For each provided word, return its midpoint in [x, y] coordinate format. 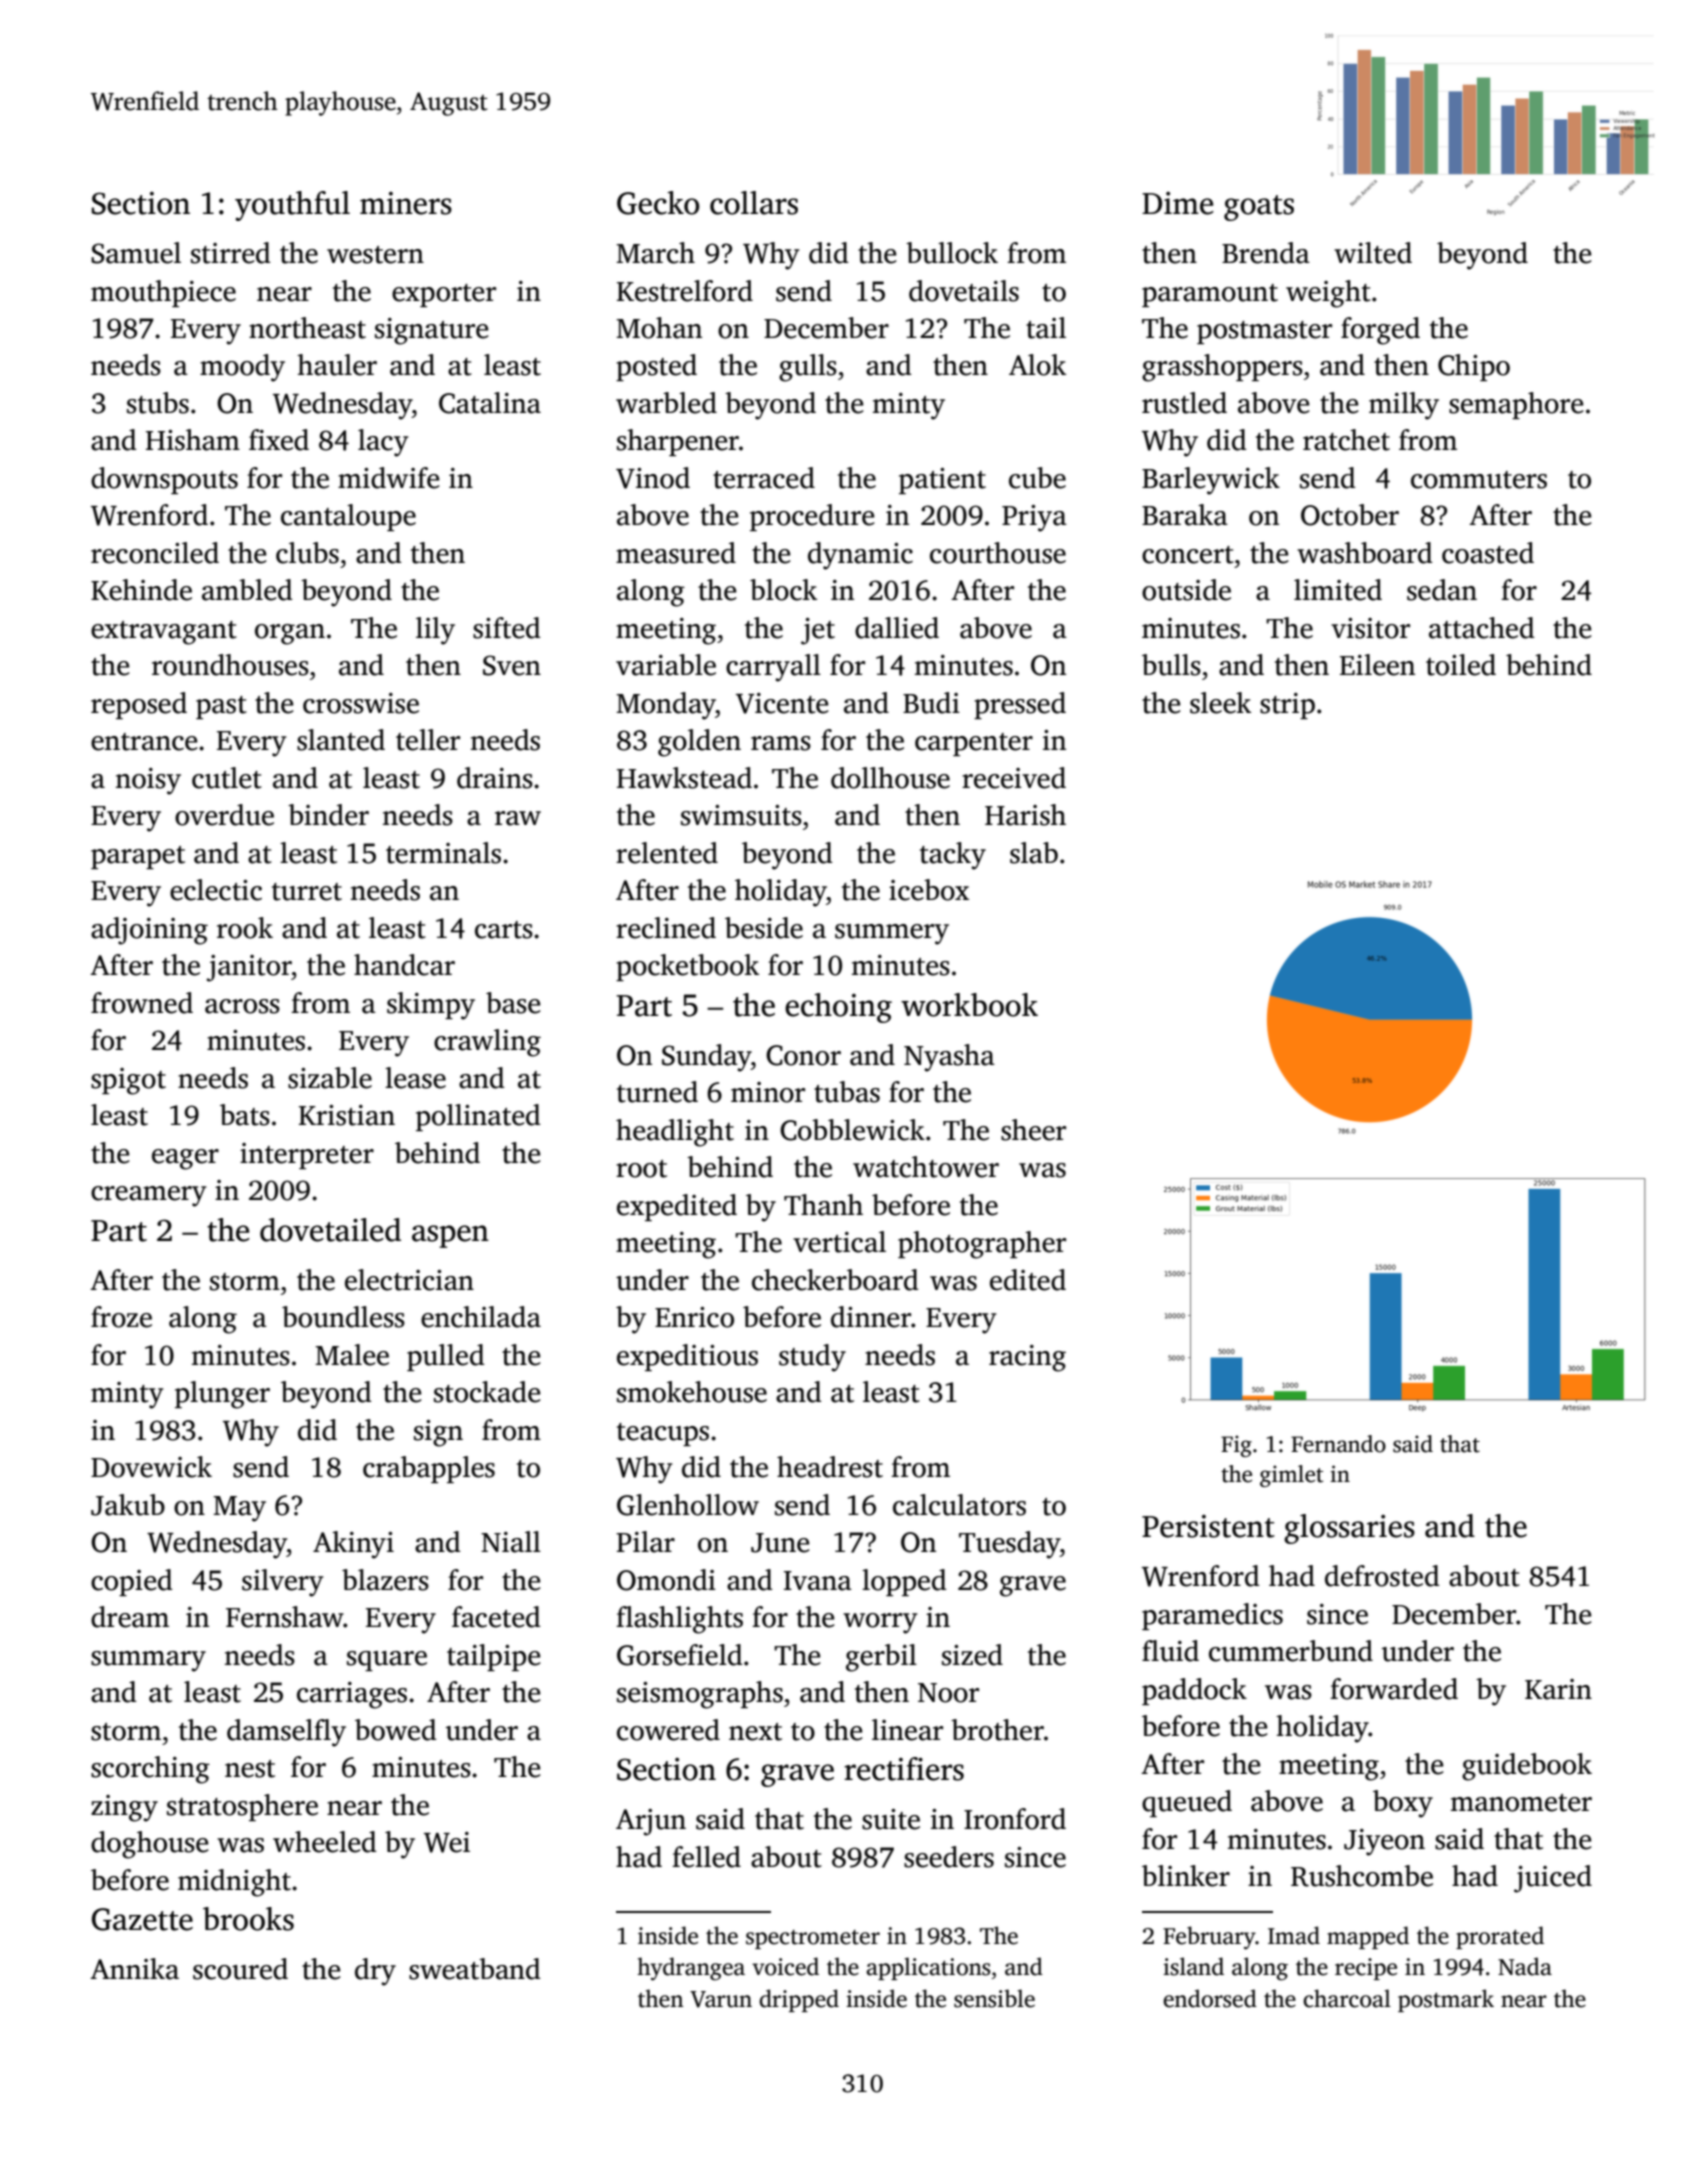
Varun [721, 1999]
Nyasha [949, 1058]
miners [406, 203]
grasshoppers [1222, 368]
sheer [1033, 1130]
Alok [1037, 365]
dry [375, 1972]
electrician [409, 1280]
